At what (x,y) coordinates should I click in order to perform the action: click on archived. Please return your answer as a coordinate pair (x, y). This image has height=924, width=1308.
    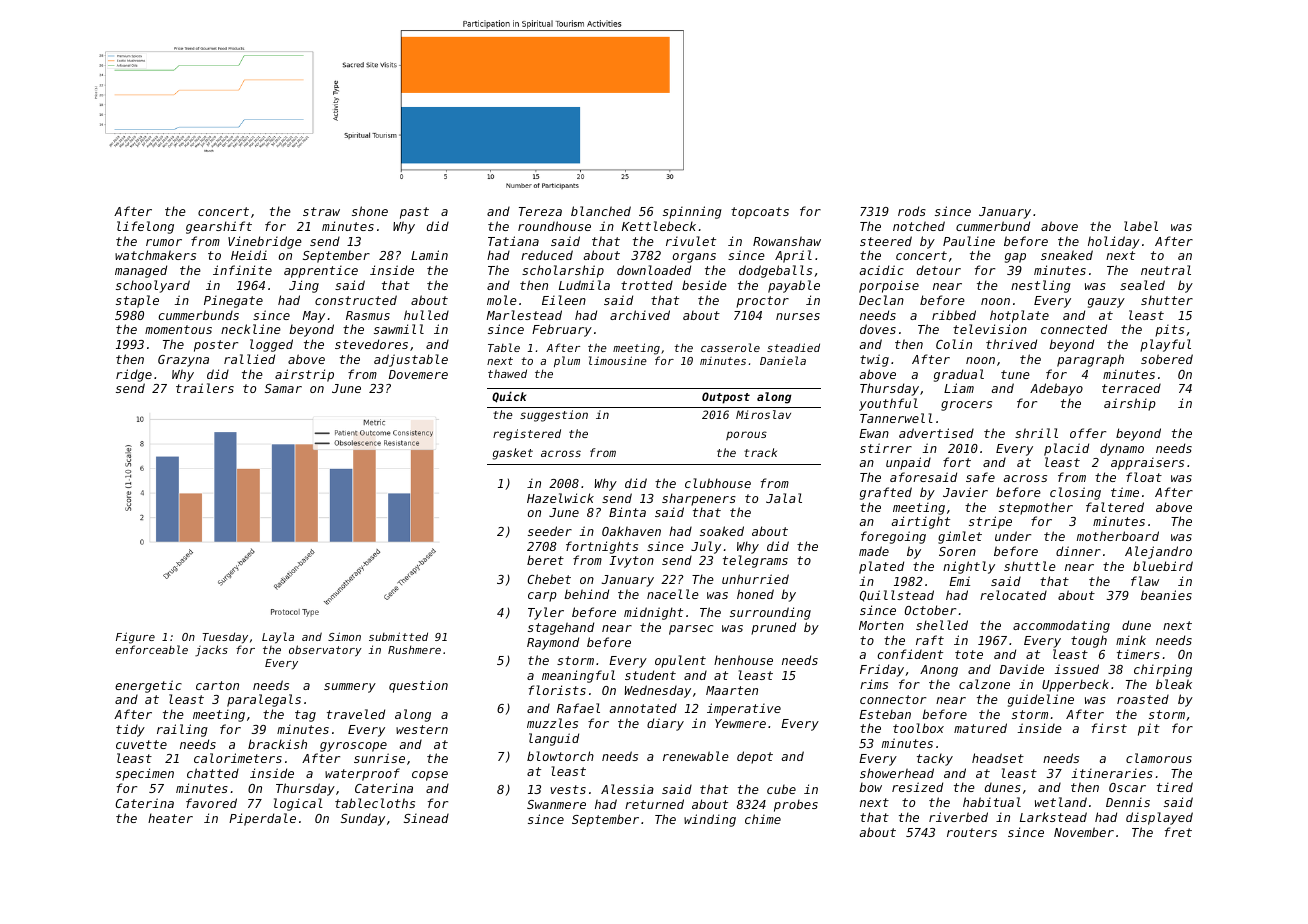
    Looking at the image, I should click on (640, 315).
